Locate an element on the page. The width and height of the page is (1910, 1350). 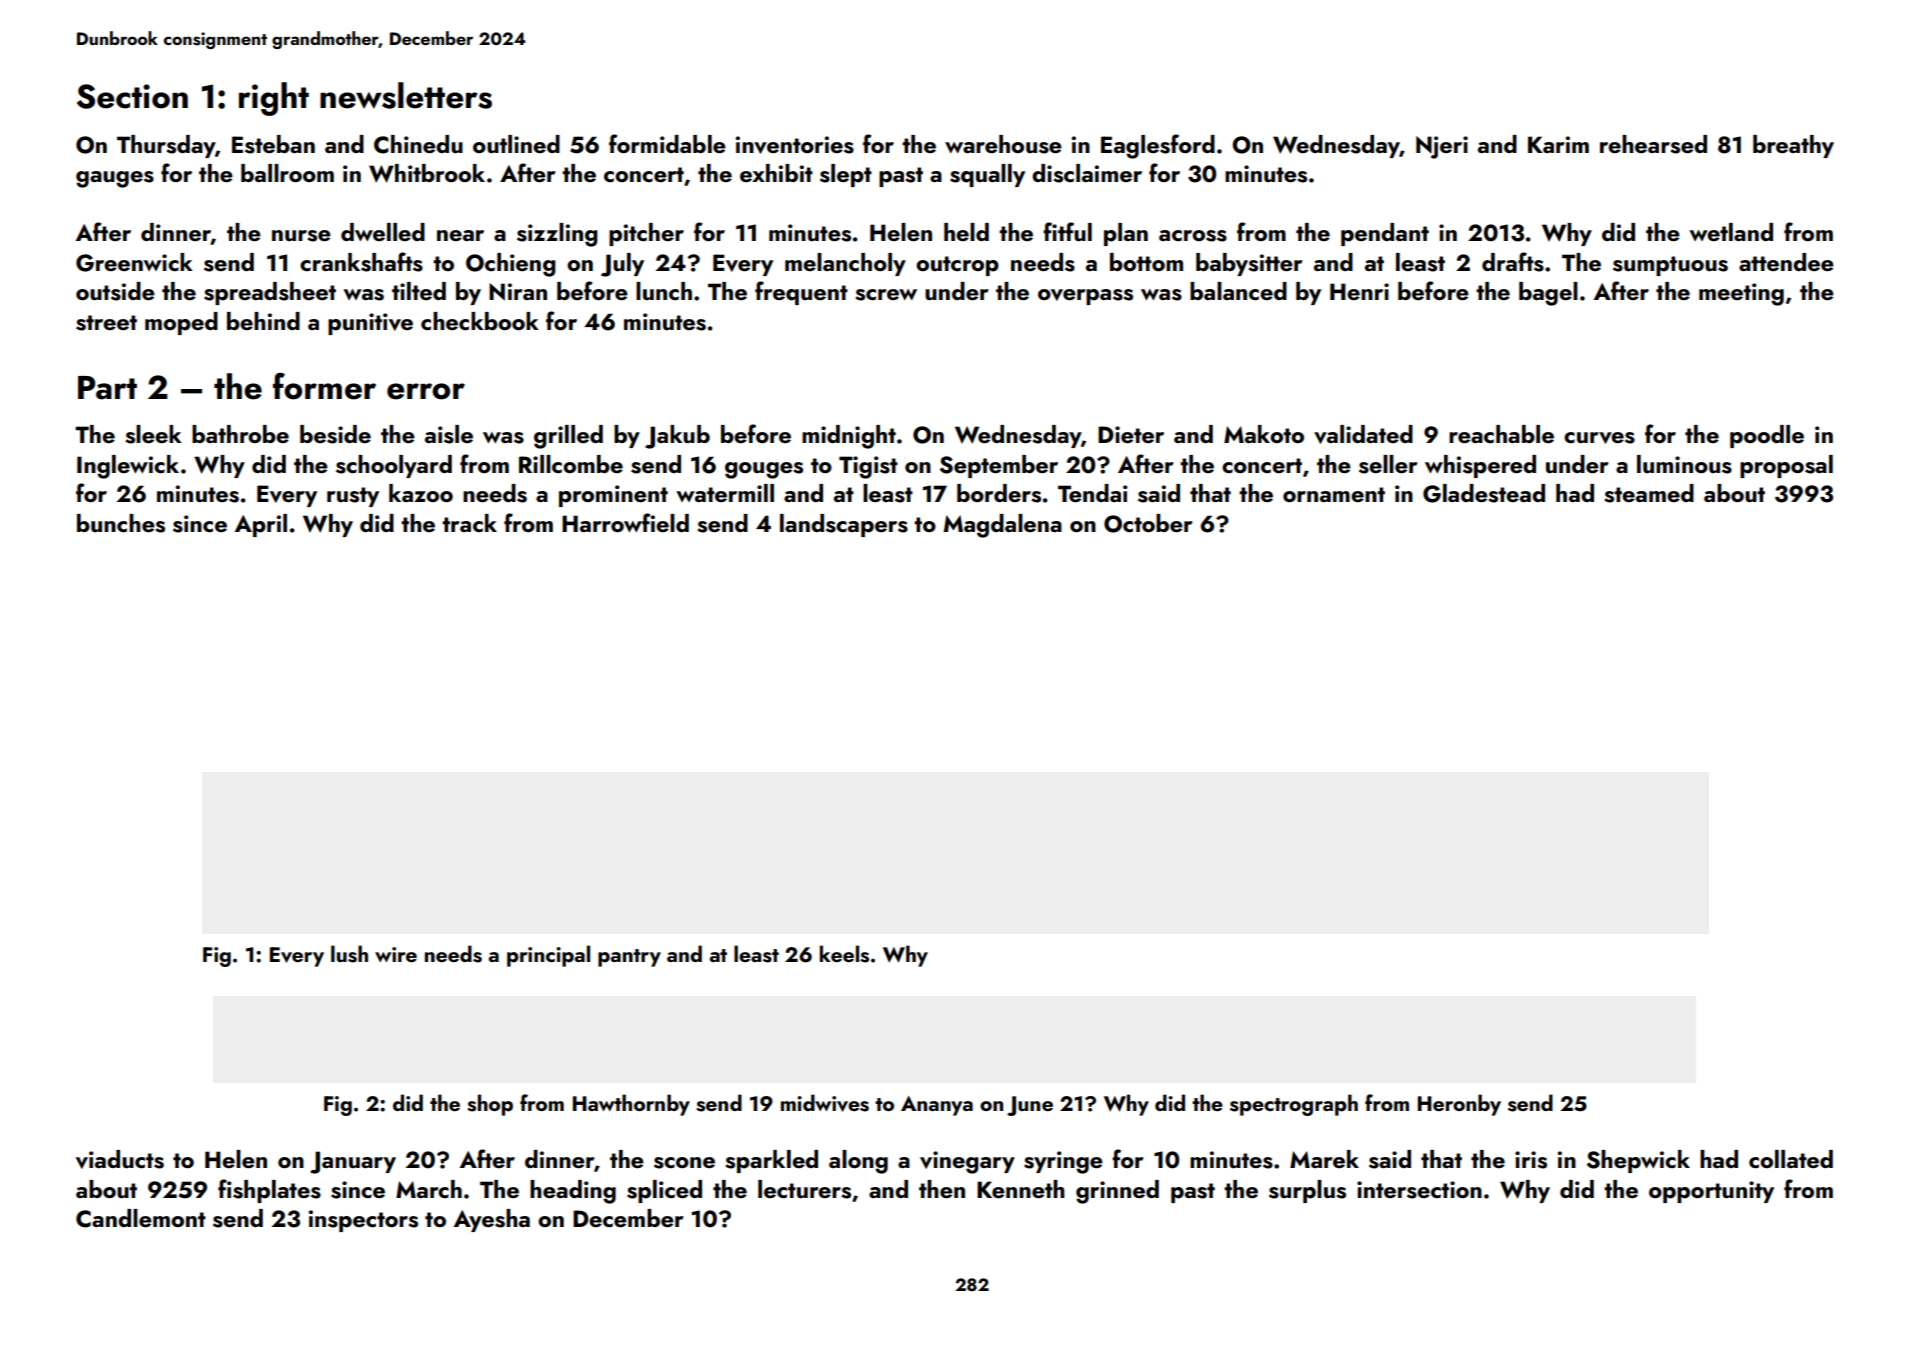
Magdalena is located at coordinates (1003, 526).
